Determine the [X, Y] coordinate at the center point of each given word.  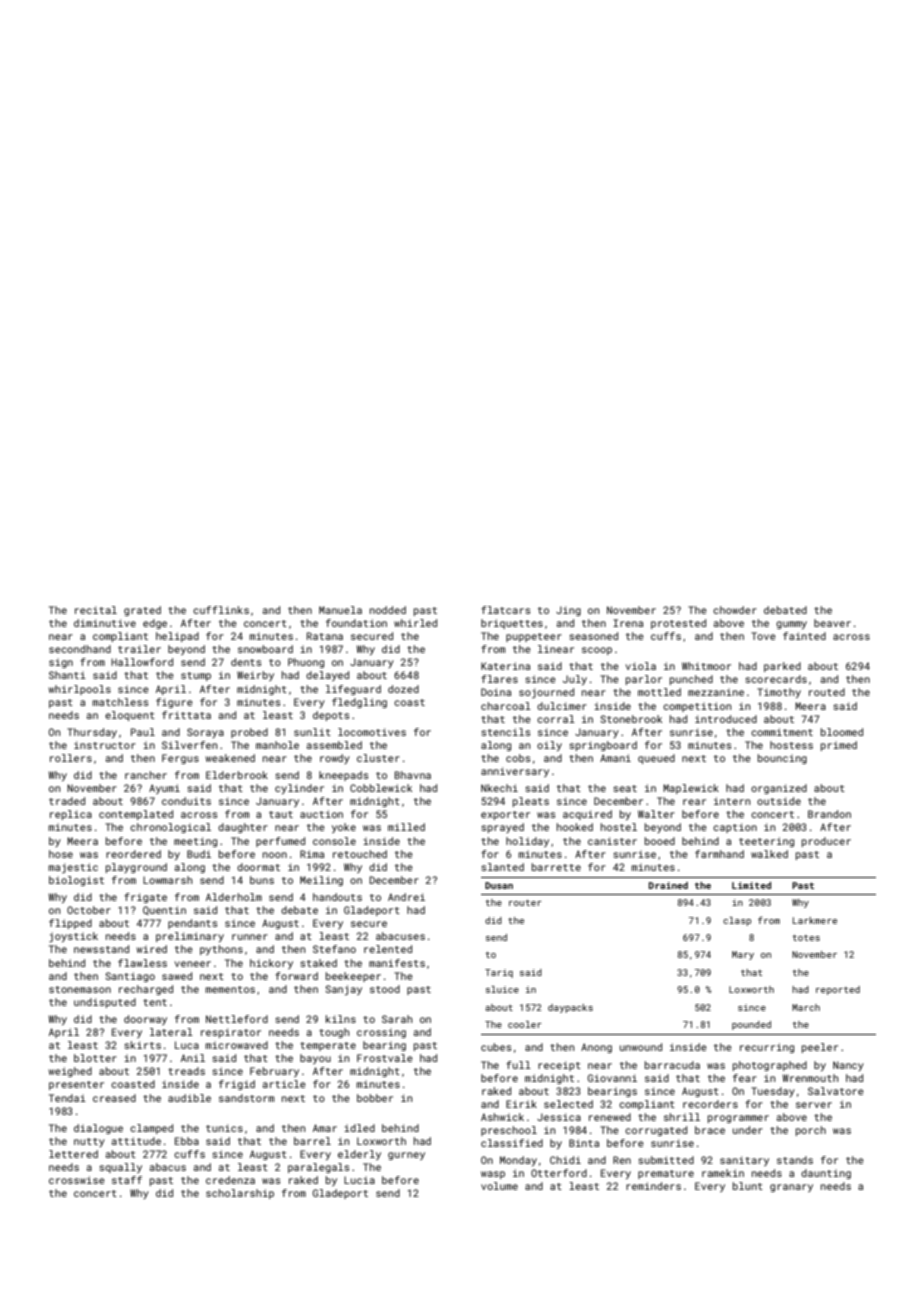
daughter [243, 828]
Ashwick [502, 1117]
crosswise [77, 1180]
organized [779, 789]
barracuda [672, 1065]
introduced [726, 719]
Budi [199, 854]
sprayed [502, 828]
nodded [388, 610]
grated [142, 611]
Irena [628, 623]
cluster [378, 758]
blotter [95, 1058]
